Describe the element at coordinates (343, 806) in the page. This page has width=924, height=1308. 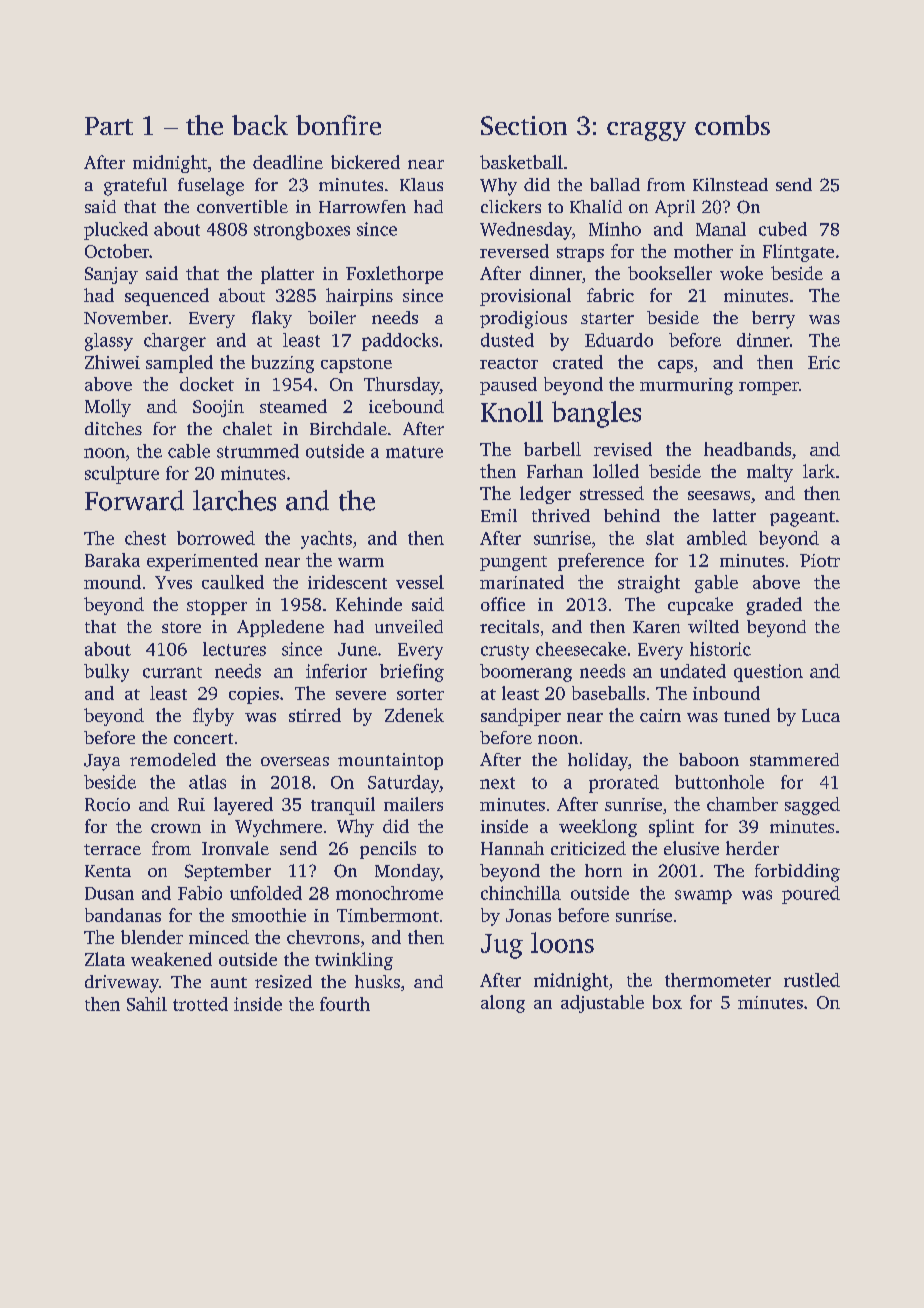
I see `tranquil` at that location.
